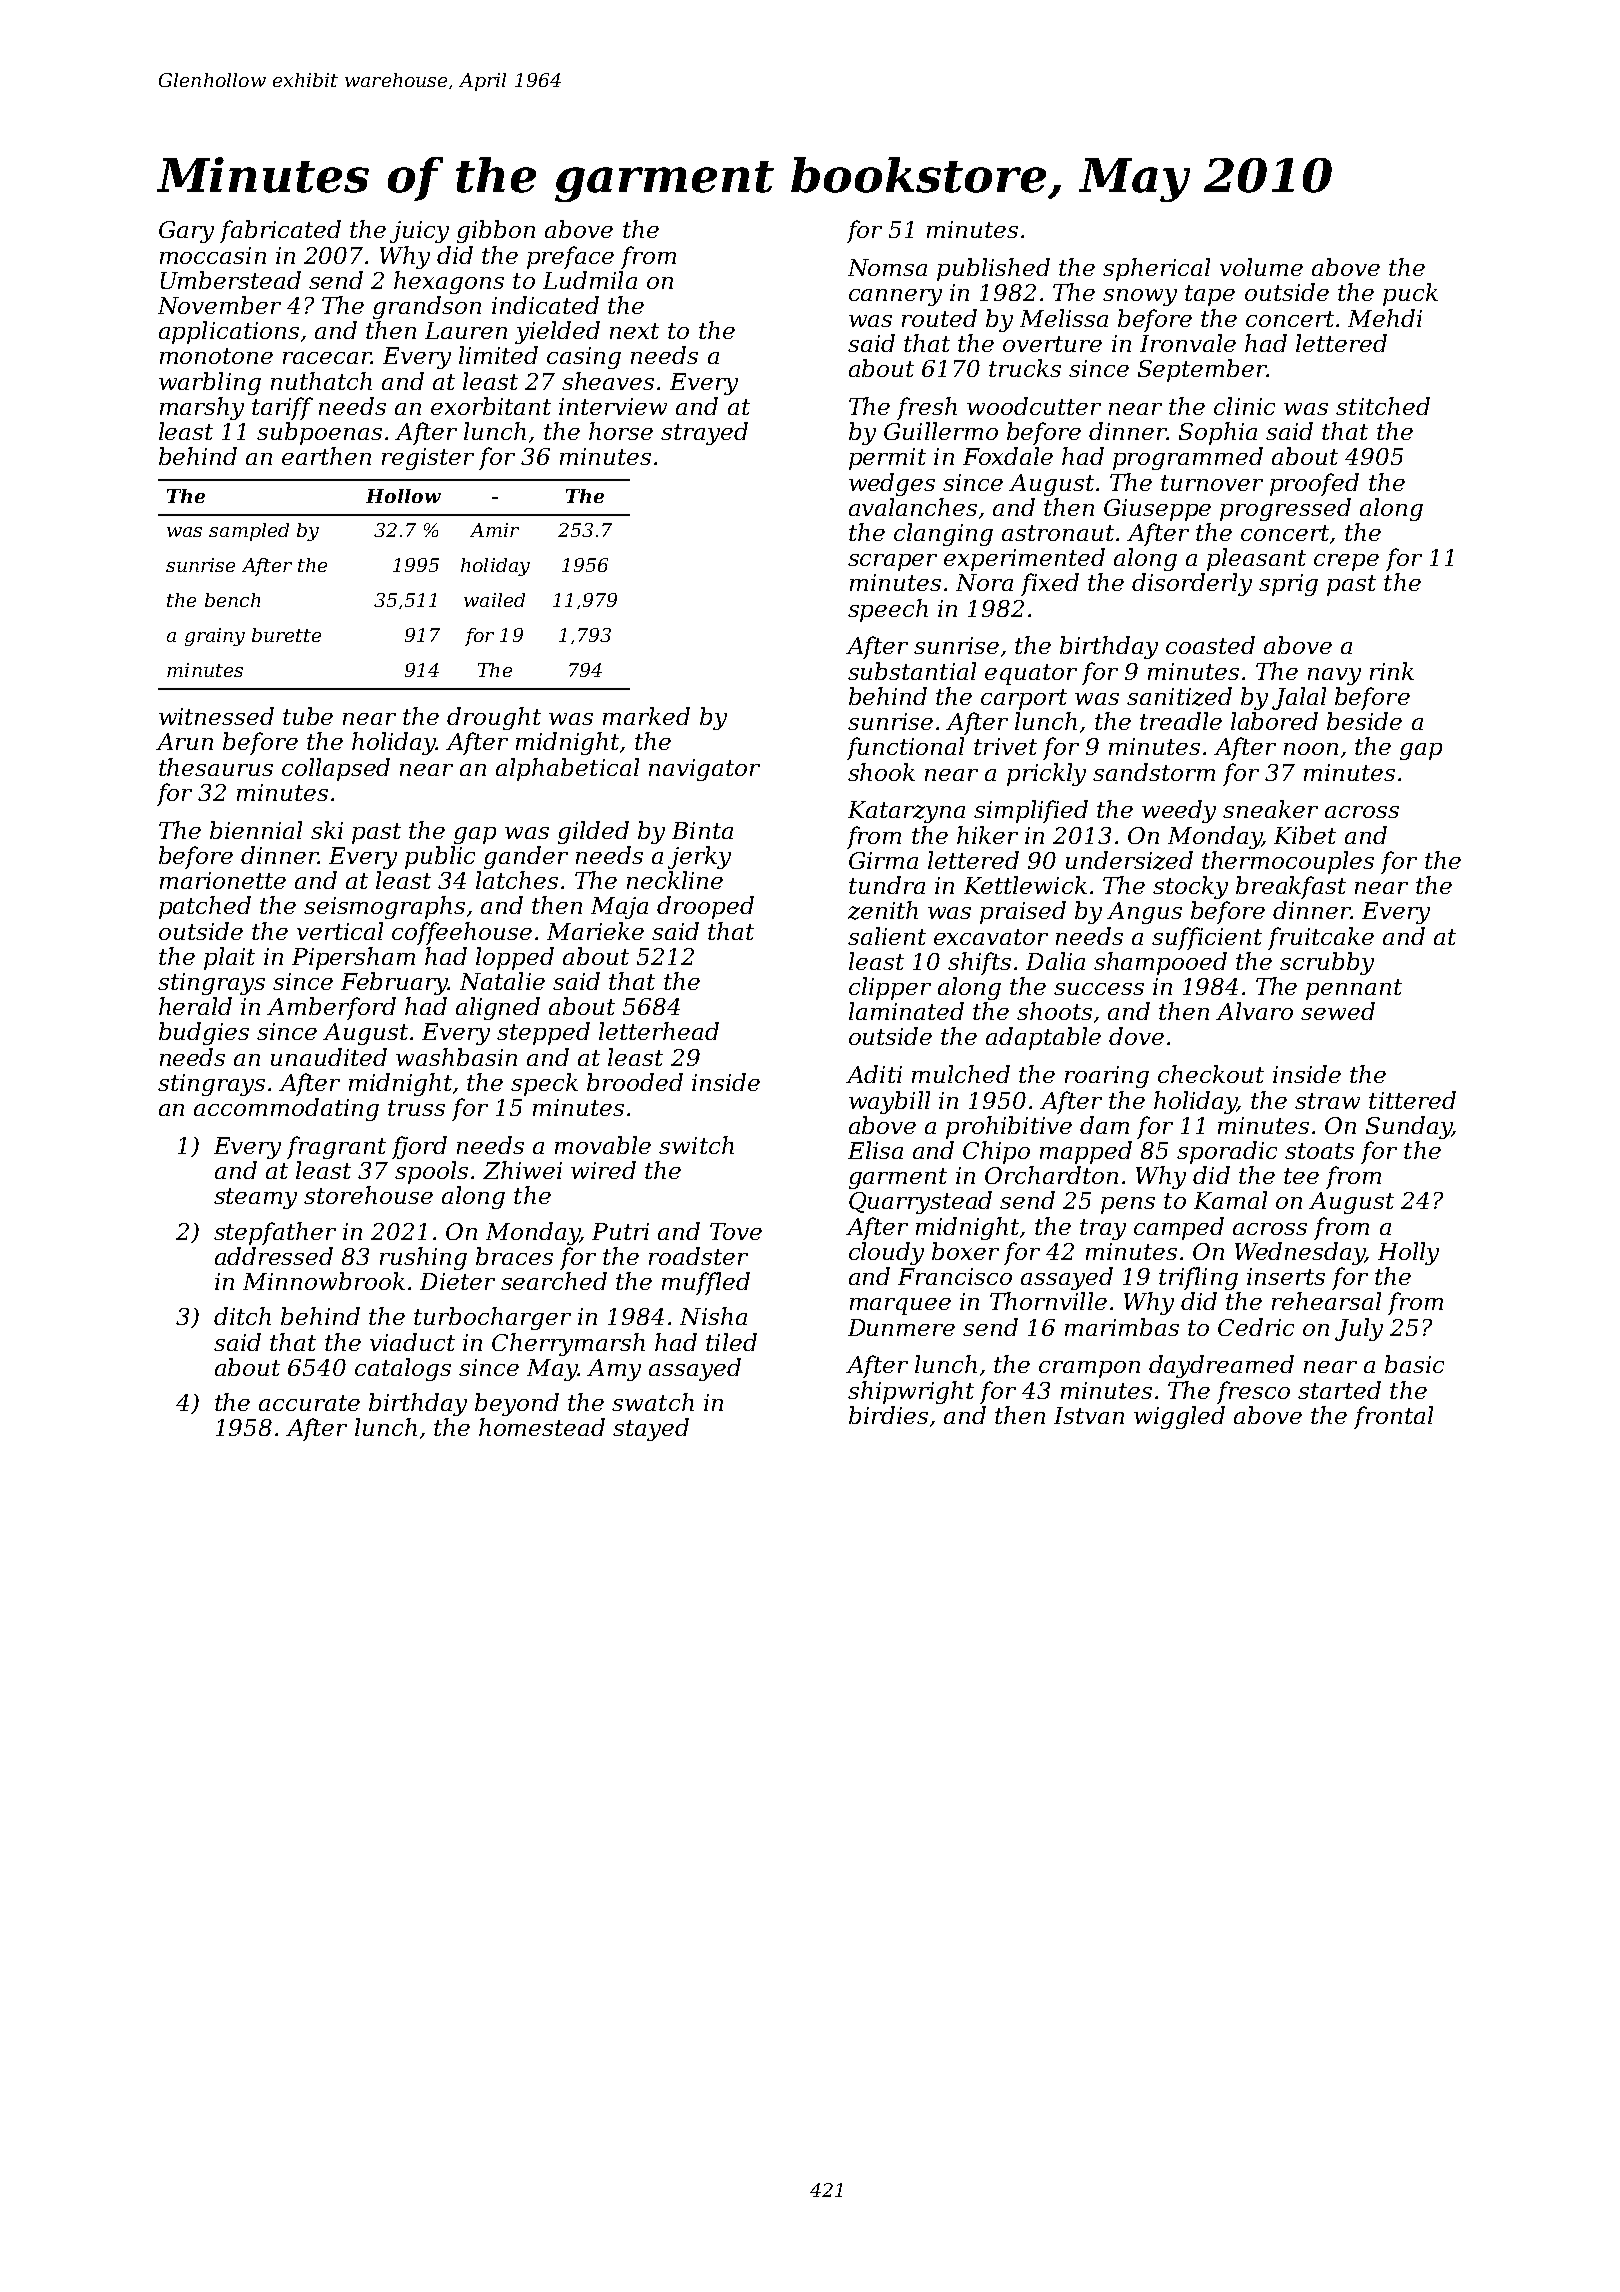 The width and height of the screenshot is (1620, 2292). What do you see at coordinates (213, 255) in the screenshot?
I see `moccasin` at bounding box center [213, 255].
